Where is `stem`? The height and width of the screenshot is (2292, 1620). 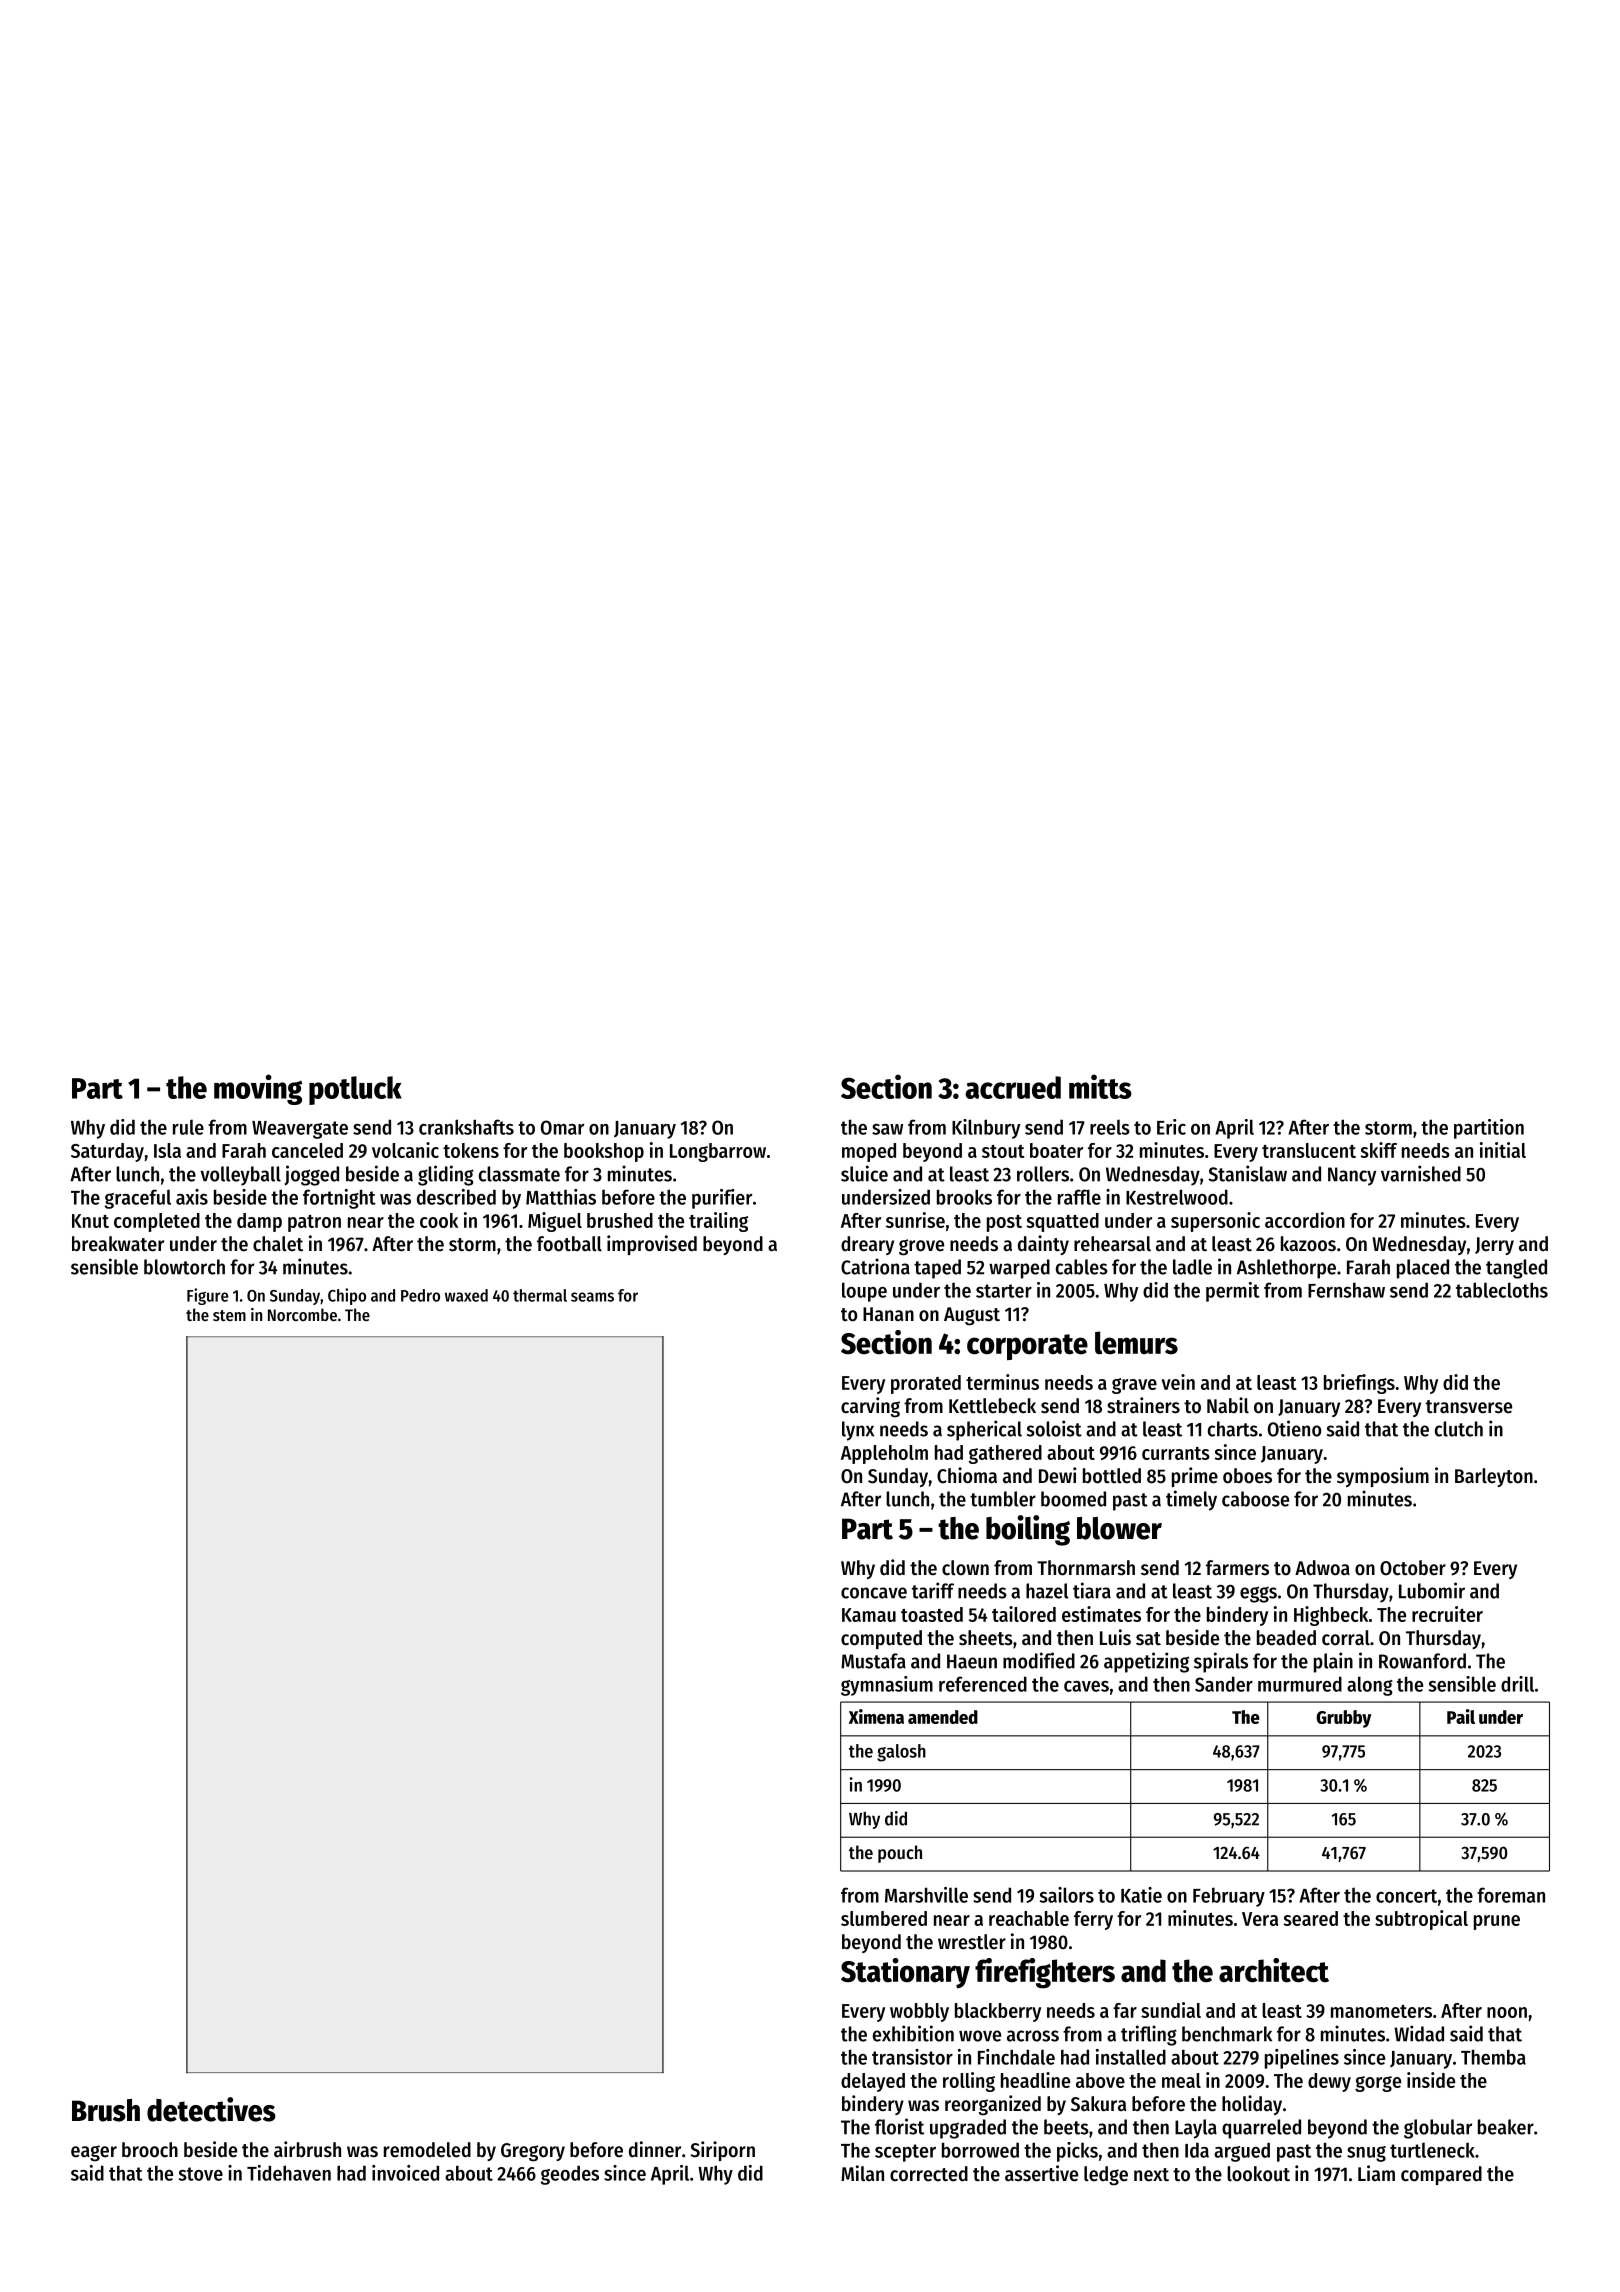
stem is located at coordinates (229, 1315).
